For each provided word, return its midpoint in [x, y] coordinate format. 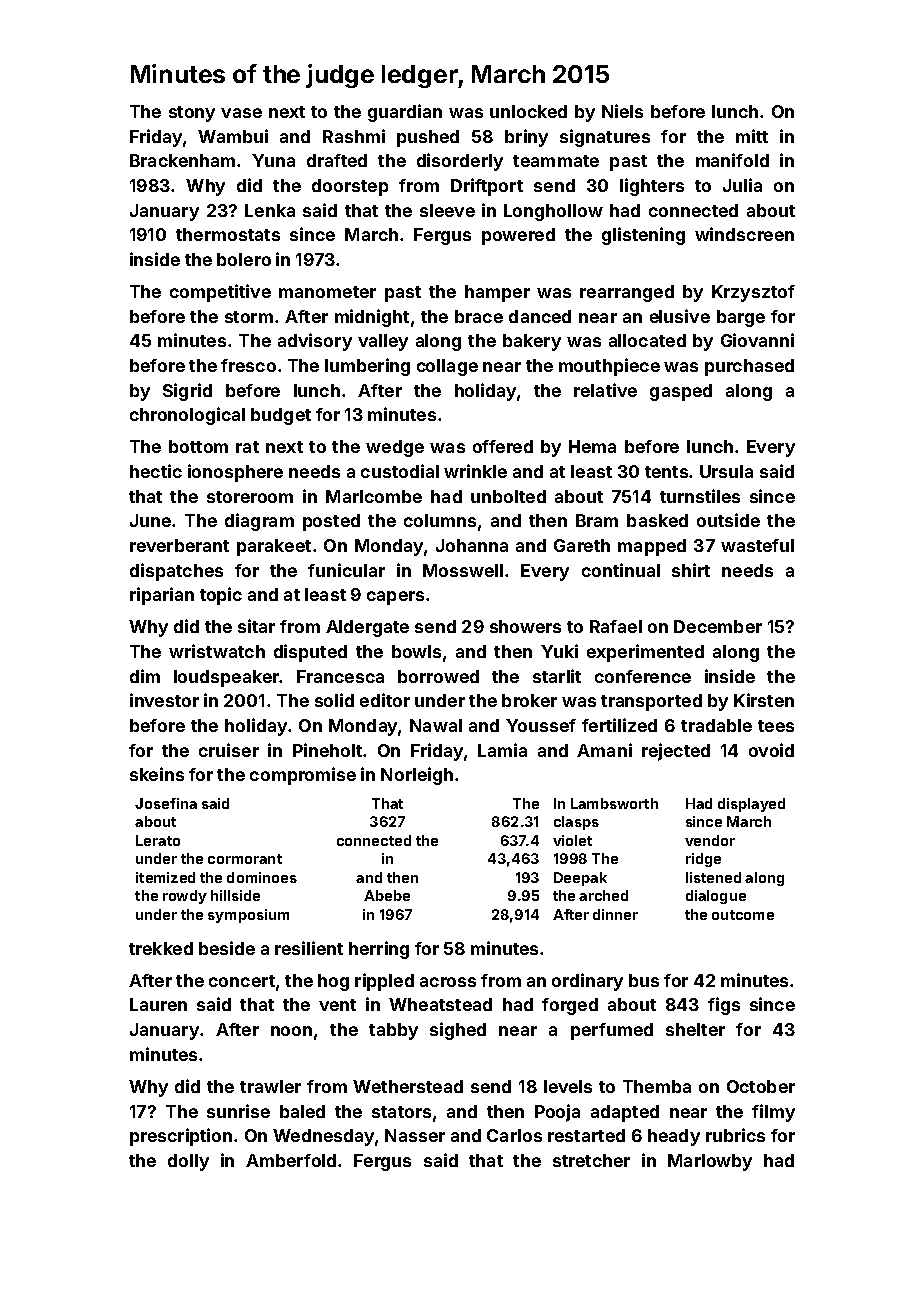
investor [164, 700]
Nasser [415, 1135]
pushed [428, 138]
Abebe [387, 895]
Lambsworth [614, 803]
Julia [742, 185]
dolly [188, 1162]
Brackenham [182, 160]
